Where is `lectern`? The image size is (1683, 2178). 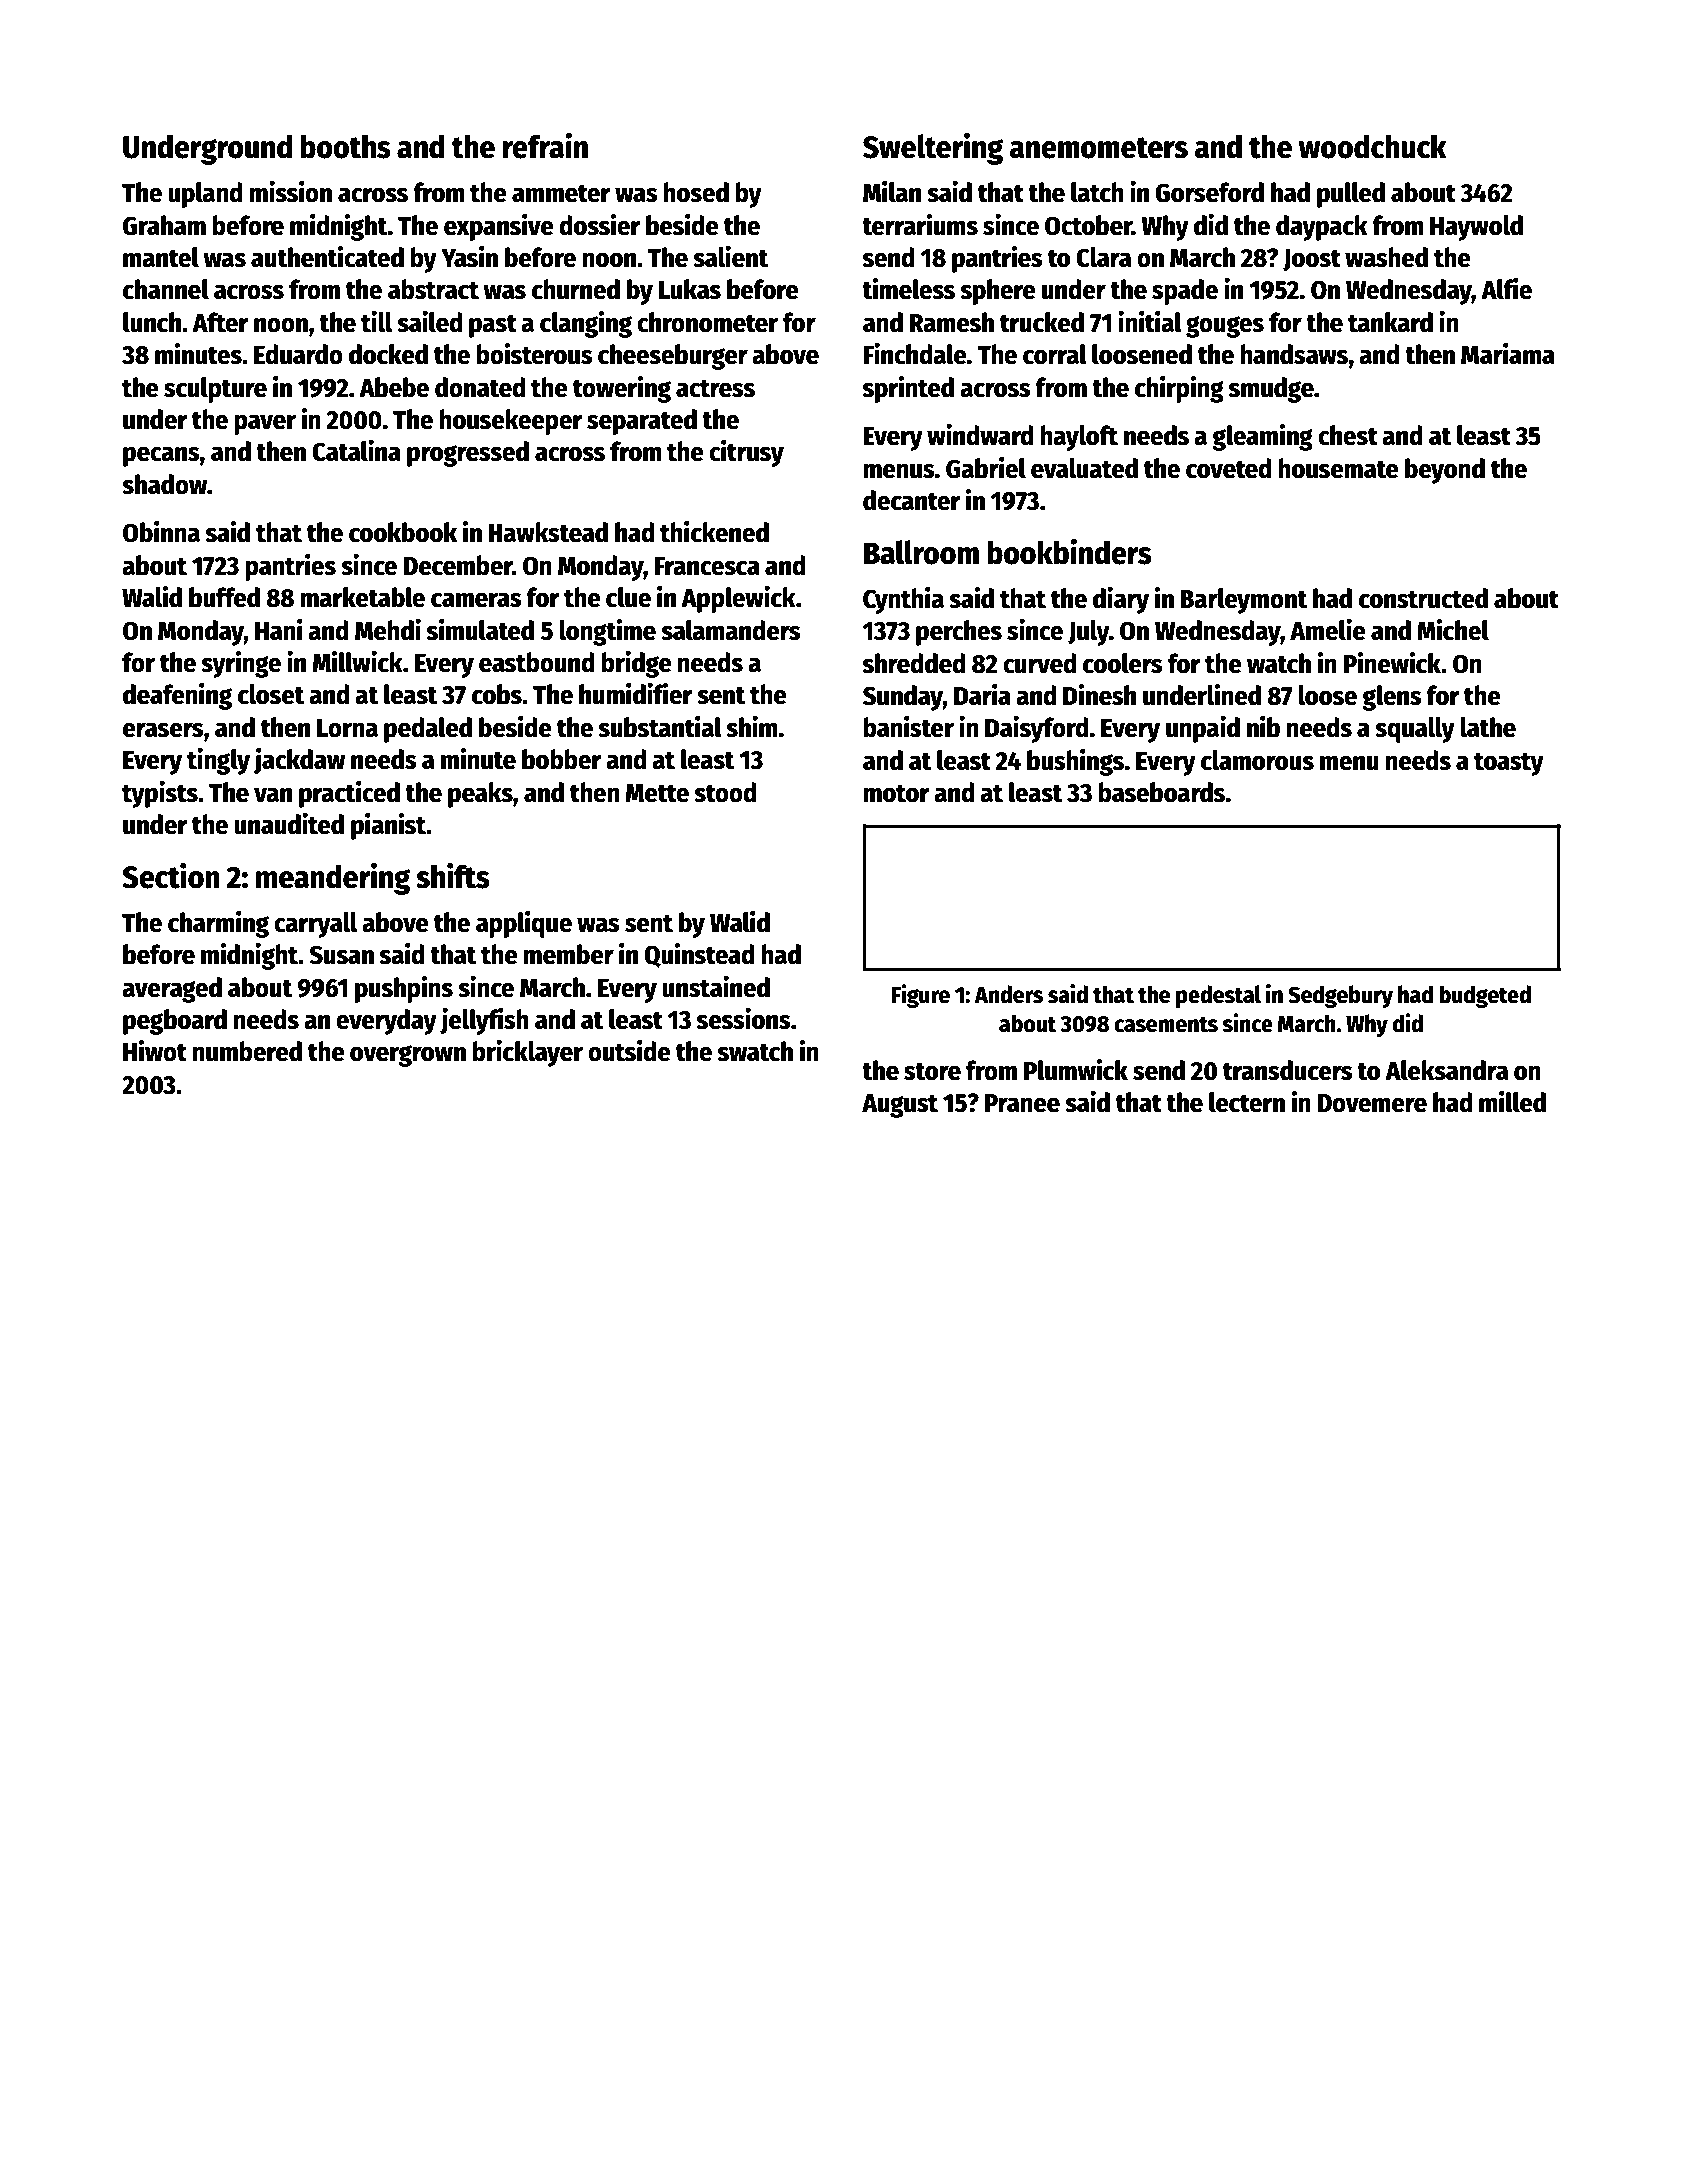
lectern is located at coordinates (1247, 1102).
